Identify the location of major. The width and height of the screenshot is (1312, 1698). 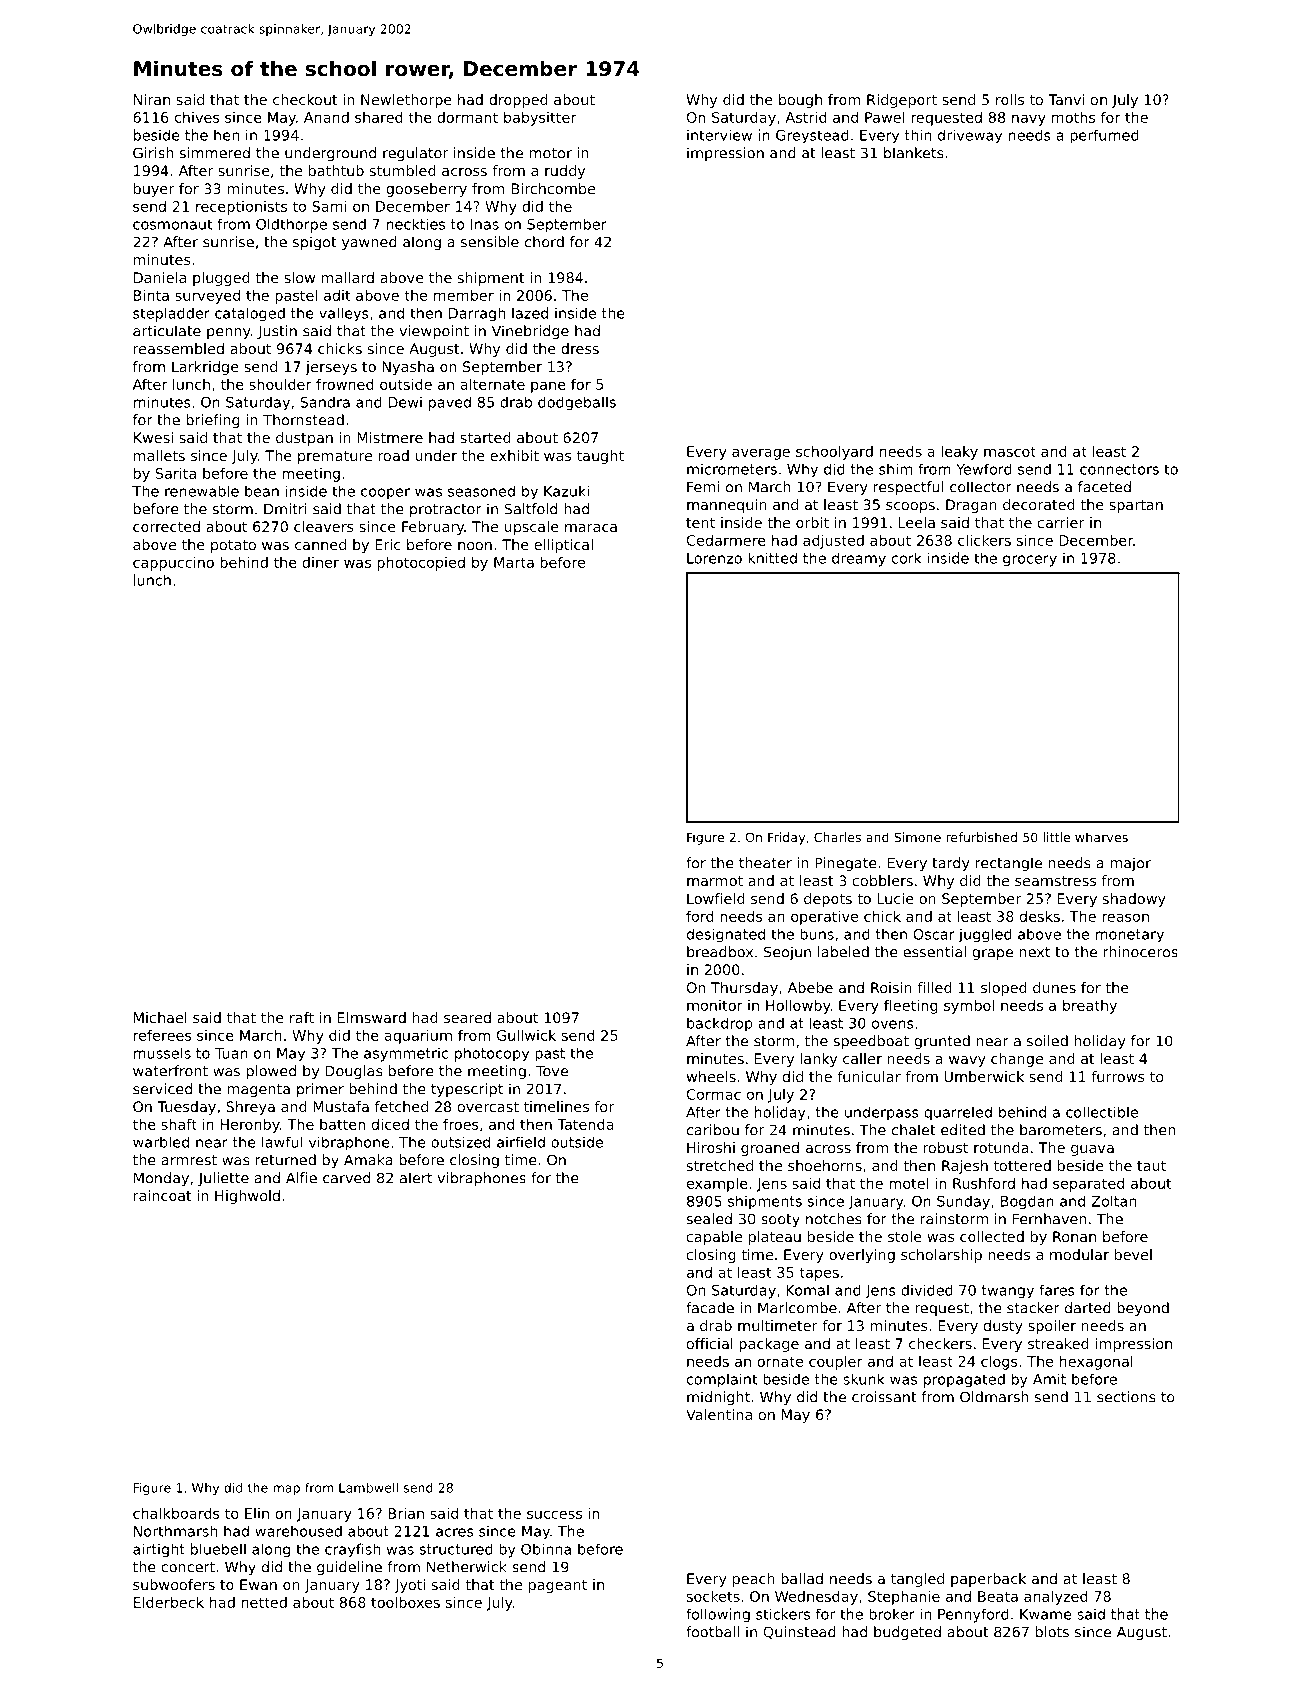
(1130, 864).
